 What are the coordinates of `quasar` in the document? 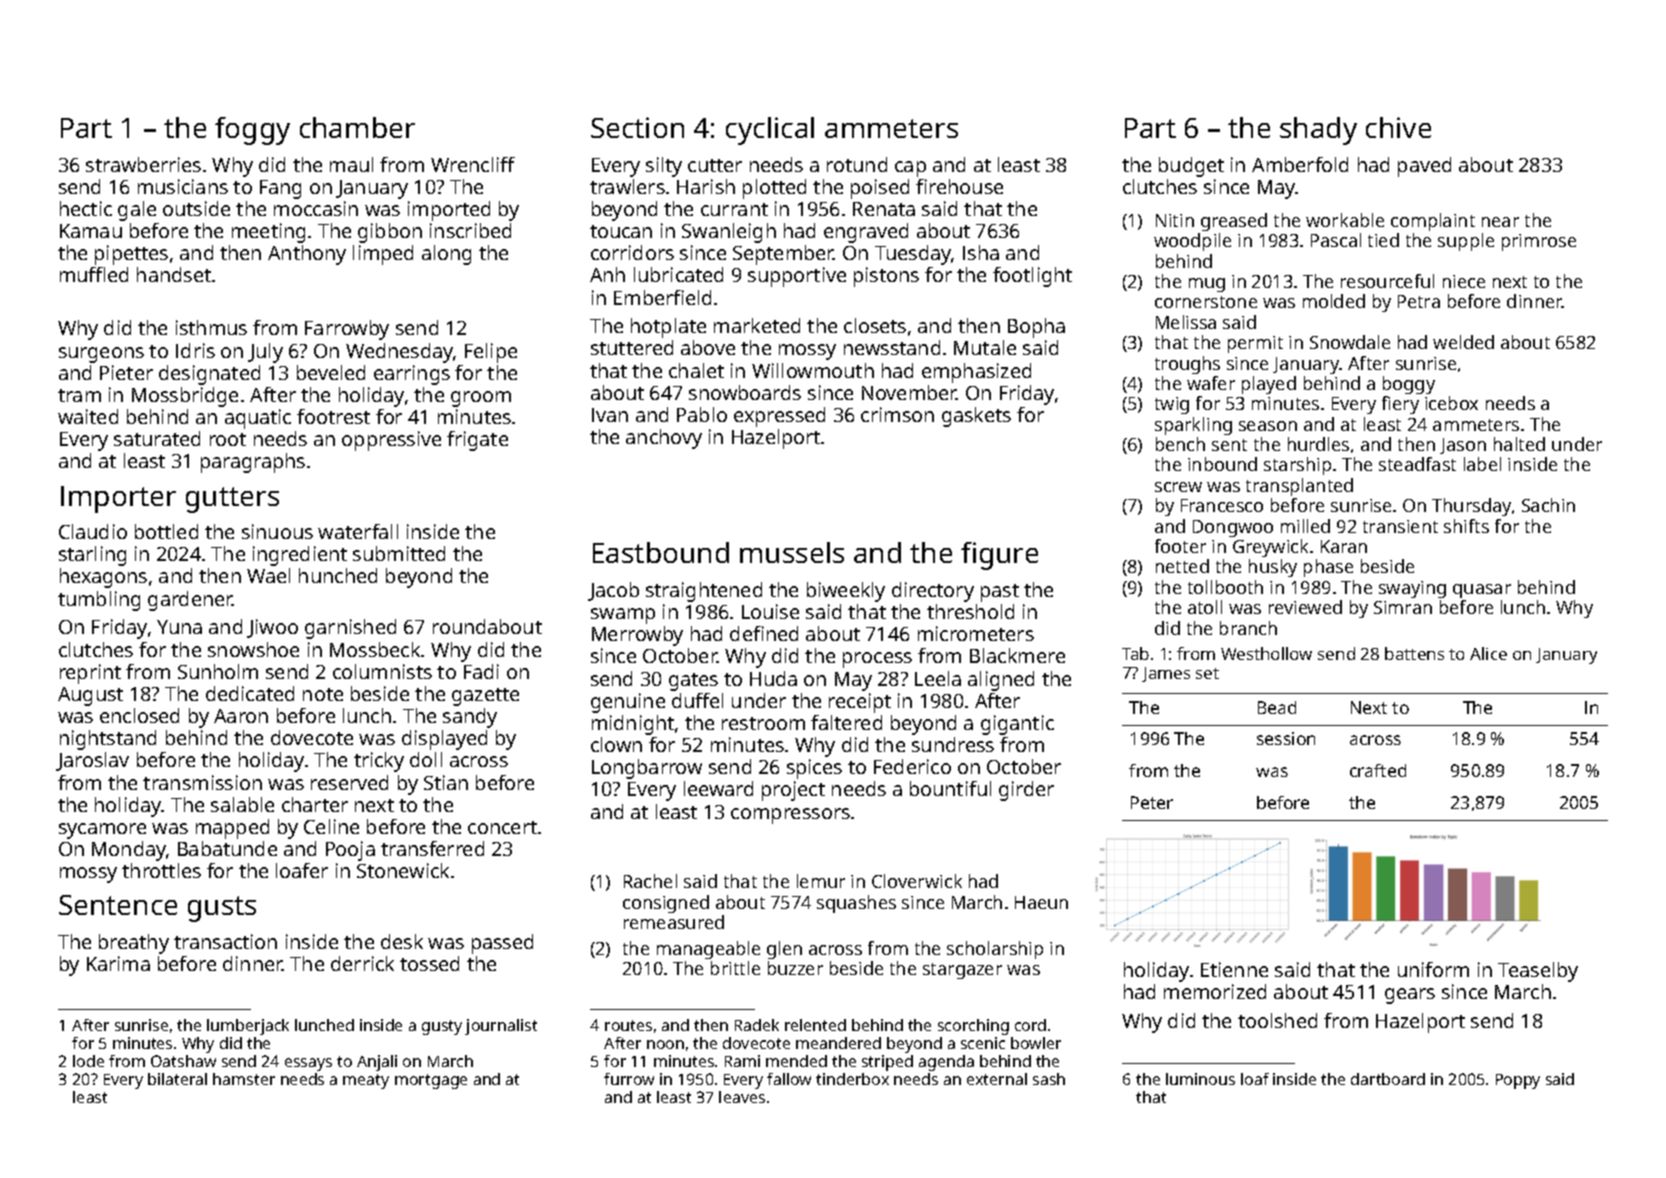 It's located at (1482, 591).
